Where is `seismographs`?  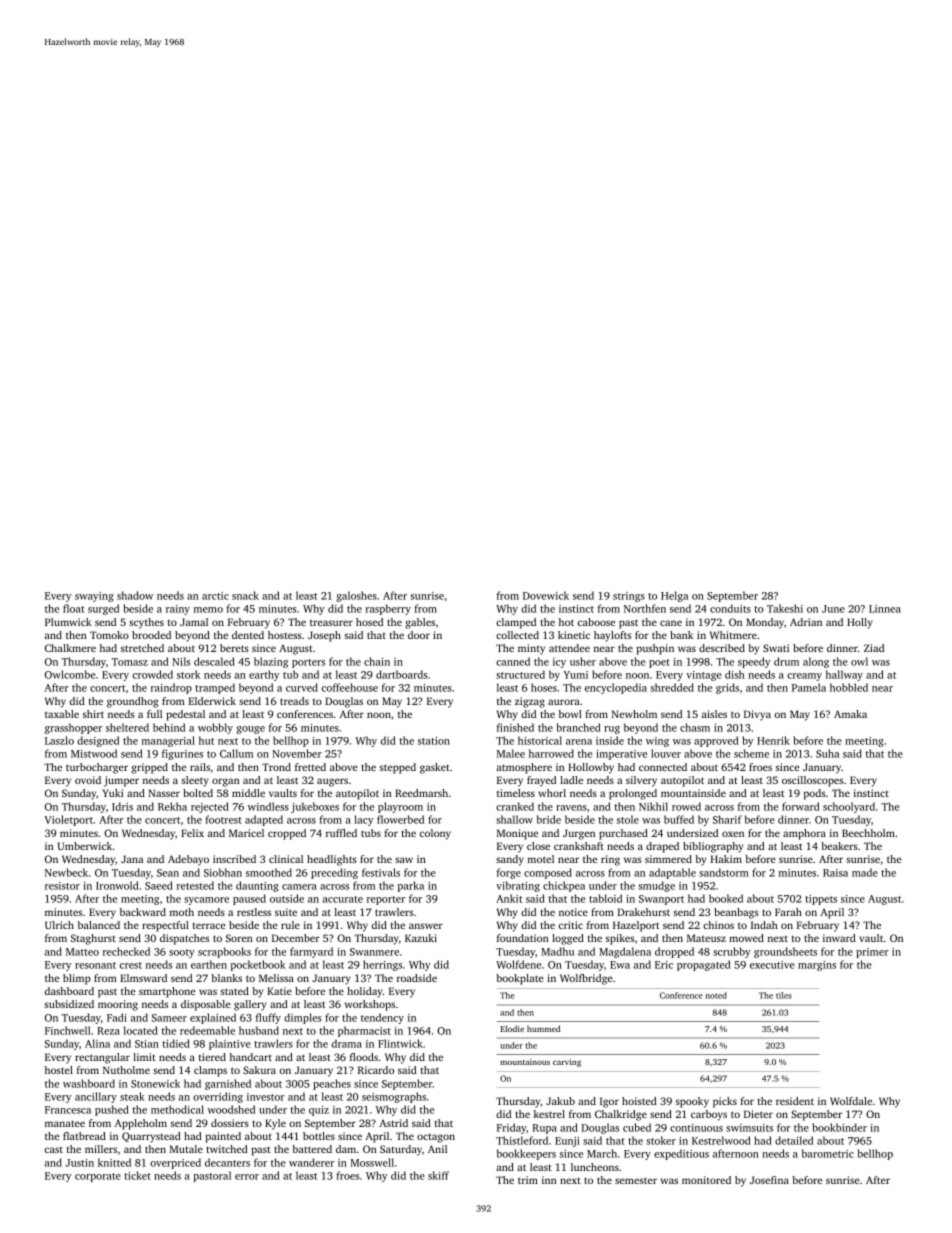 seismographs is located at coordinates (394, 1097).
